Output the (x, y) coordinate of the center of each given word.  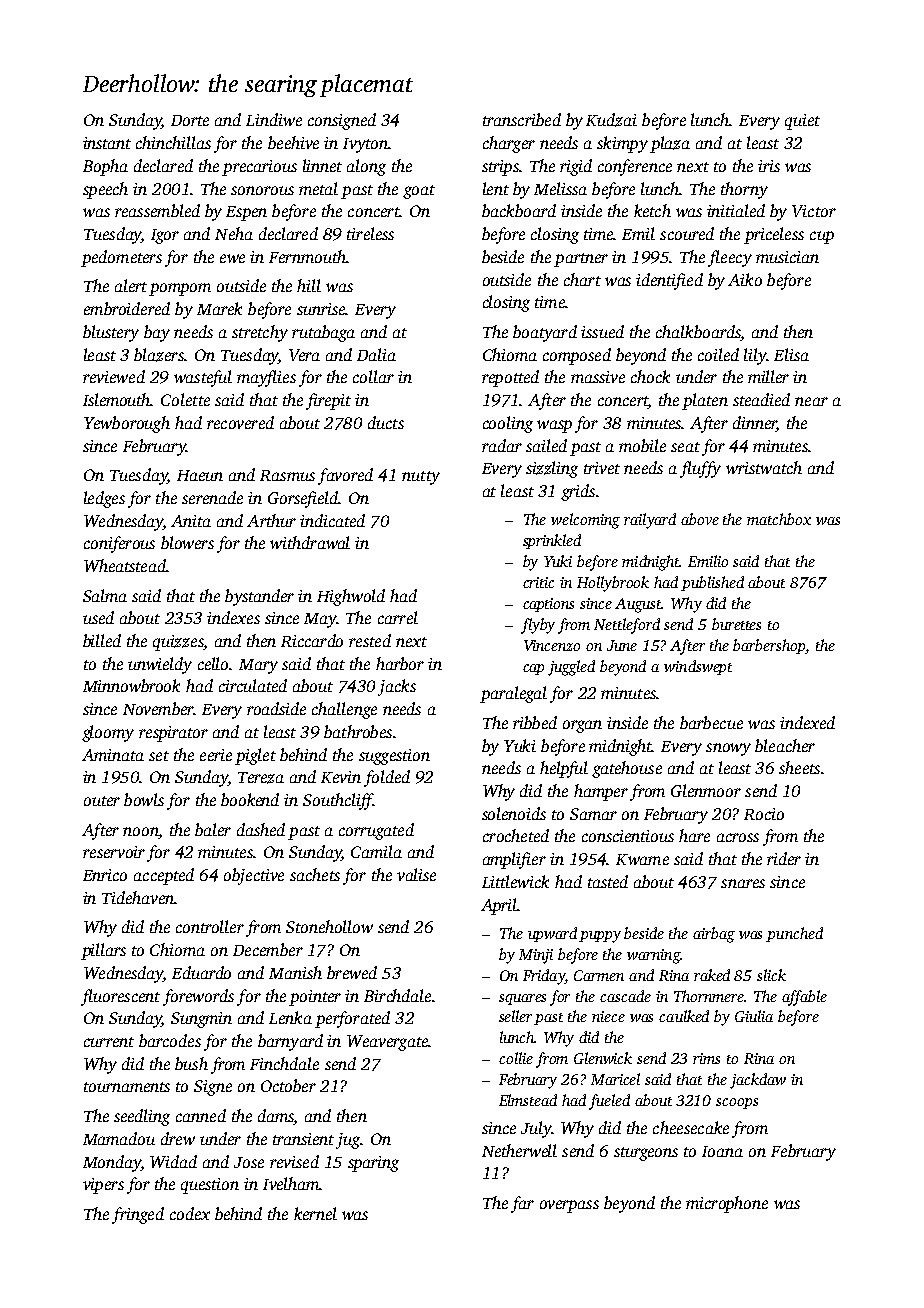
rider (784, 858)
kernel (315, 1213)
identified (669, 281)
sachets (315, 874)
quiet (802, 122)
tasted (608, 881)
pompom (180, 289)
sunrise (321, 309)
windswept (698, 667)
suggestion (394, 757)
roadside (276, 708)
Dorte (190, 120)
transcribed (522, 119)
